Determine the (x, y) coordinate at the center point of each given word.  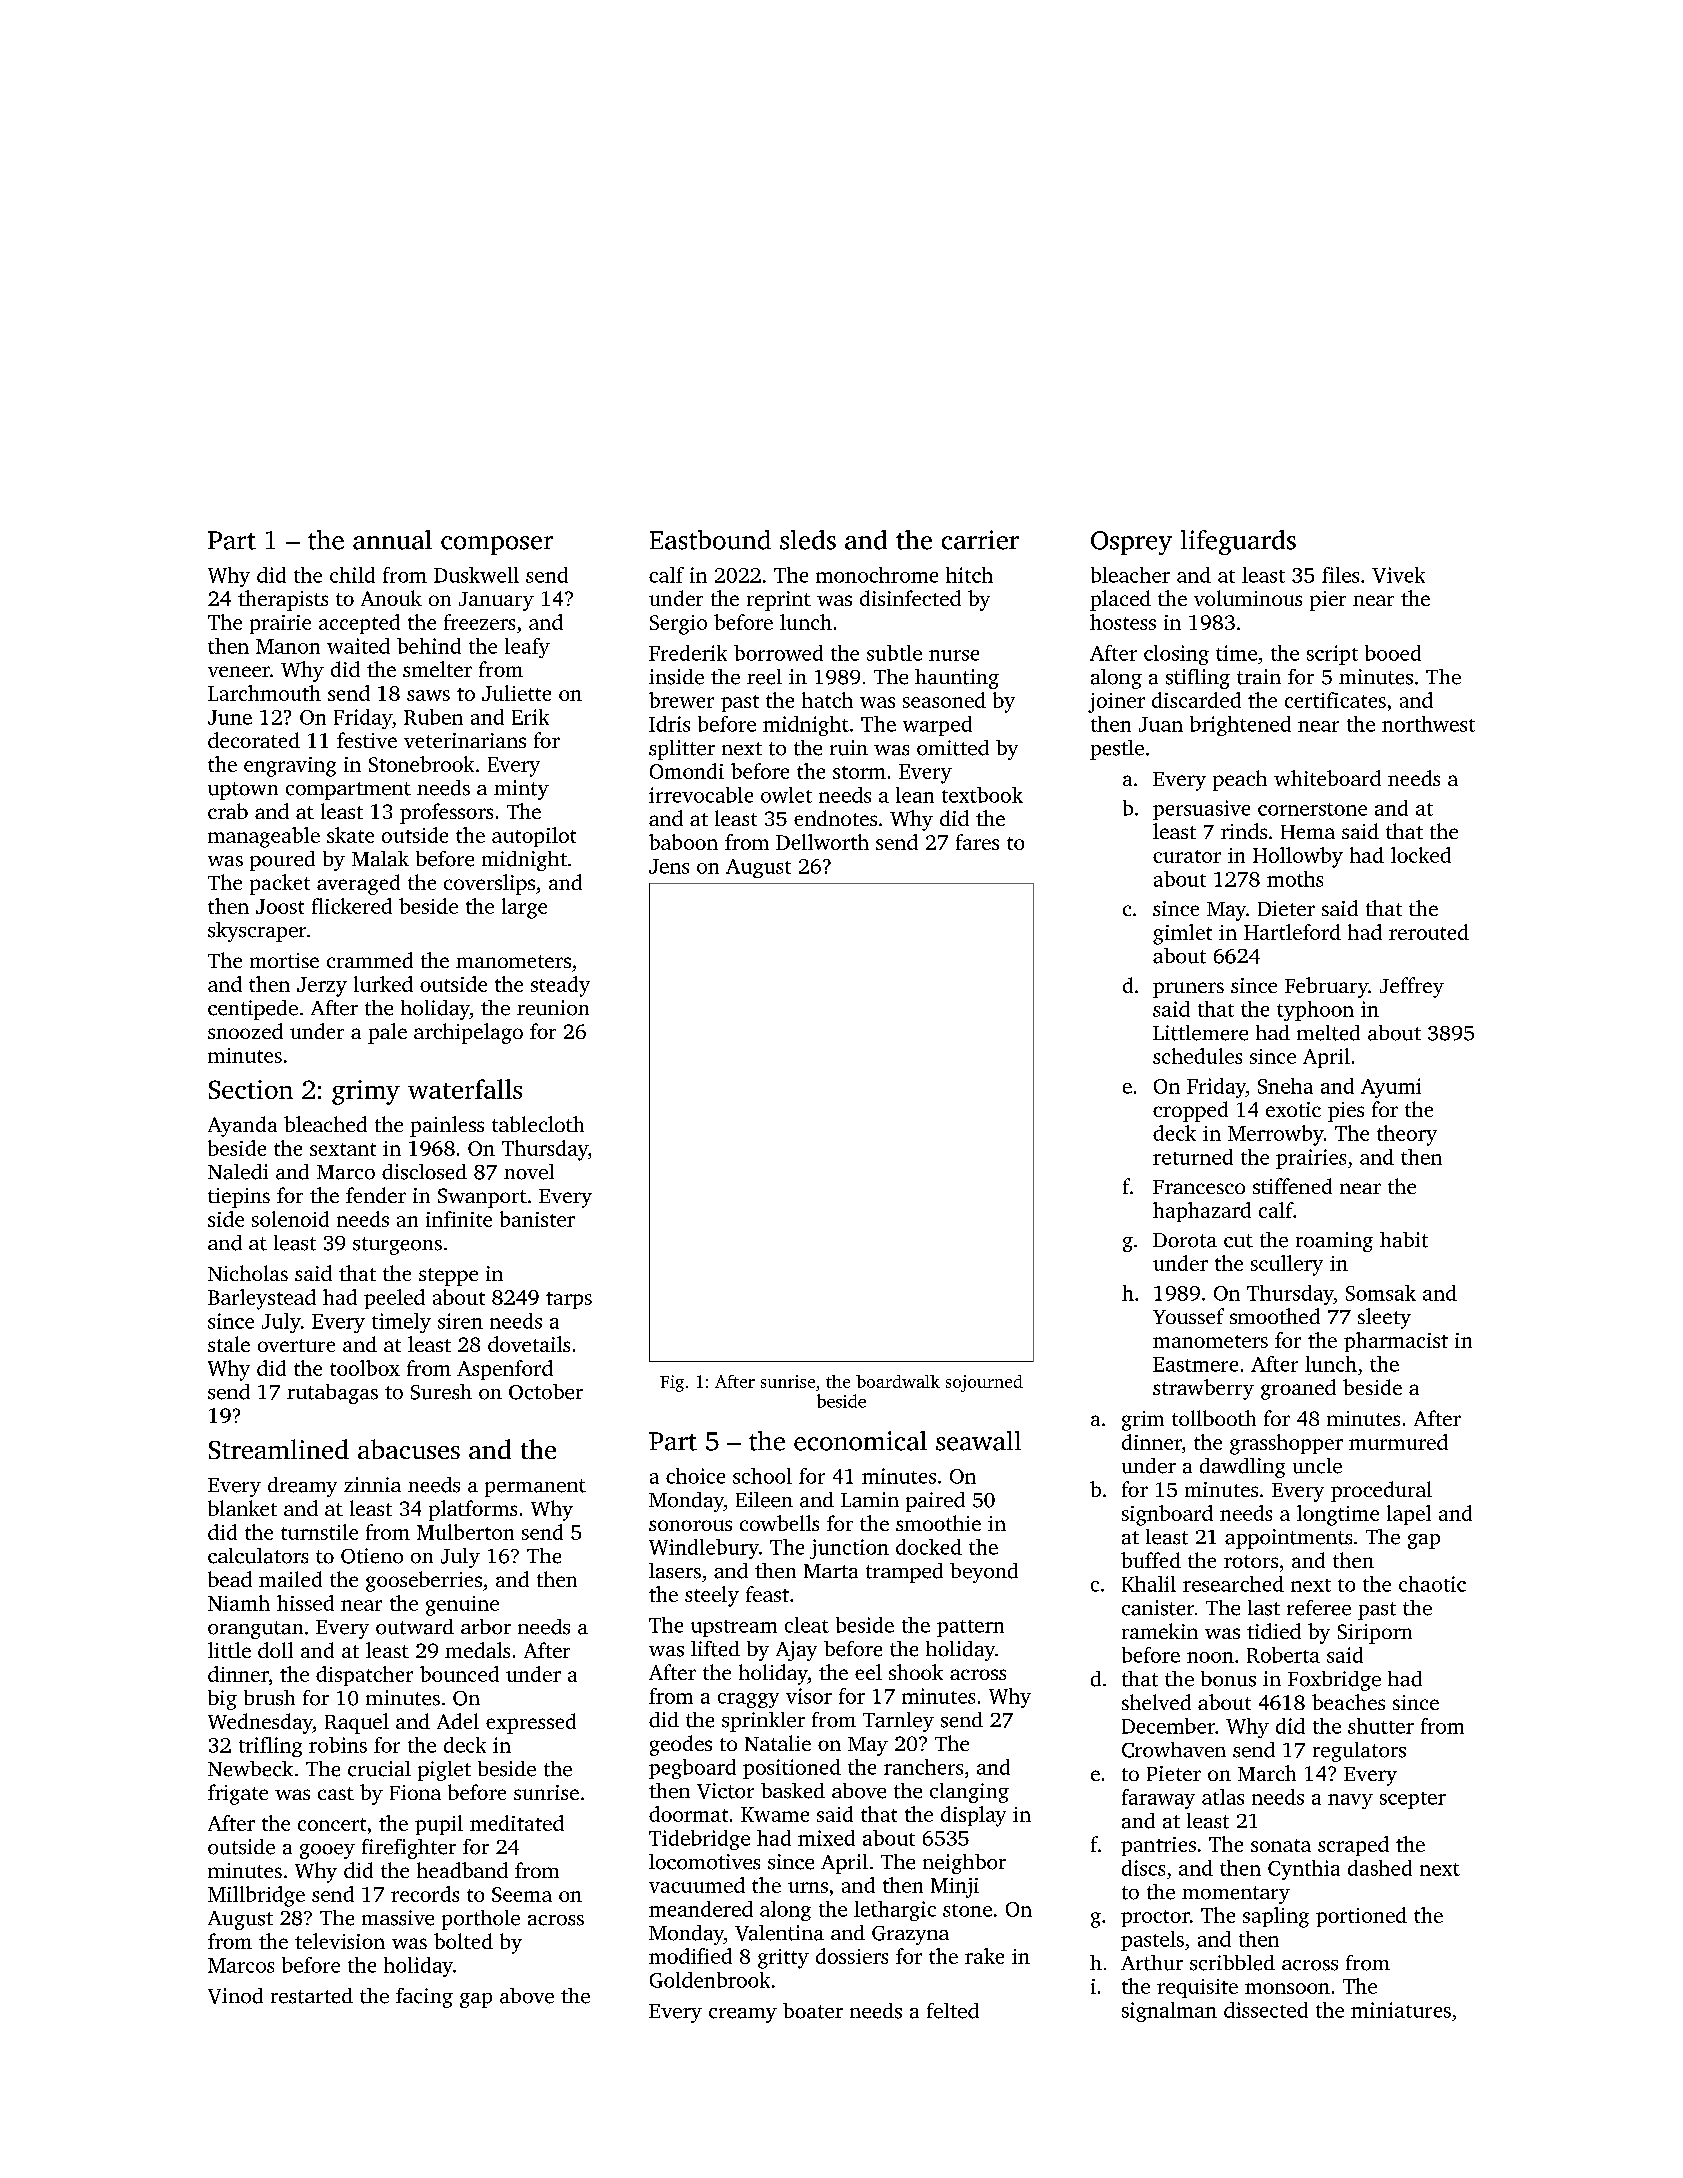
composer (497, 545)
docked (929, 1547)
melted (1328, 1033)
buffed (1151, 1560)
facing (424, 1998)
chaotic (1432, 1584)
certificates (1335, 700)
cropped (1190, 1111)
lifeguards (1238, 542)
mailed (290, 1579)
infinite (459, 1219)
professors (446, 813)
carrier (980, 540)
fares (977, 842)
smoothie (938, 1523)
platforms (473, 1510)
